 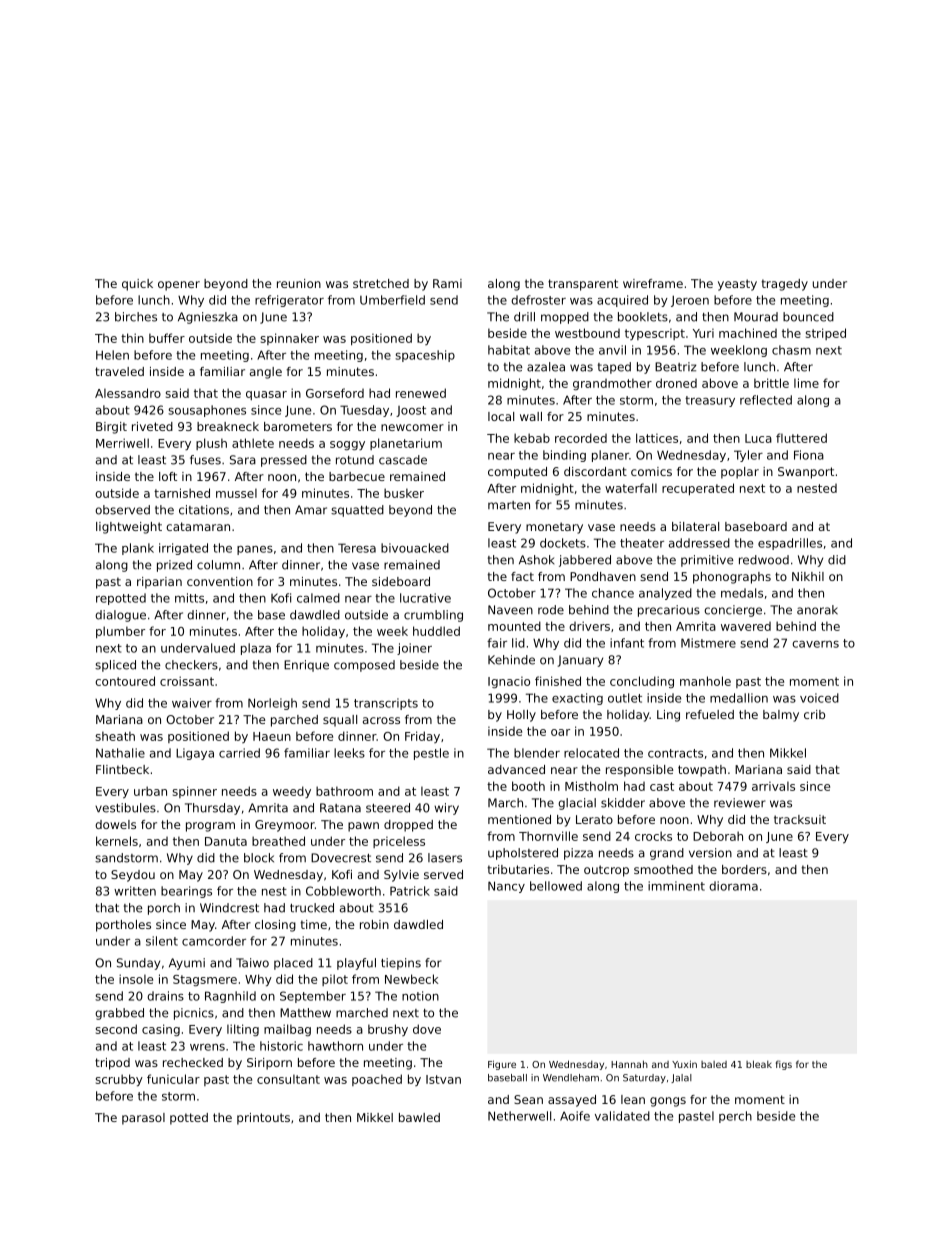 What do you see at coordinates (443, 1079) in the screenshot?
I see `Istvan` at bounding box center [443, 1079].
